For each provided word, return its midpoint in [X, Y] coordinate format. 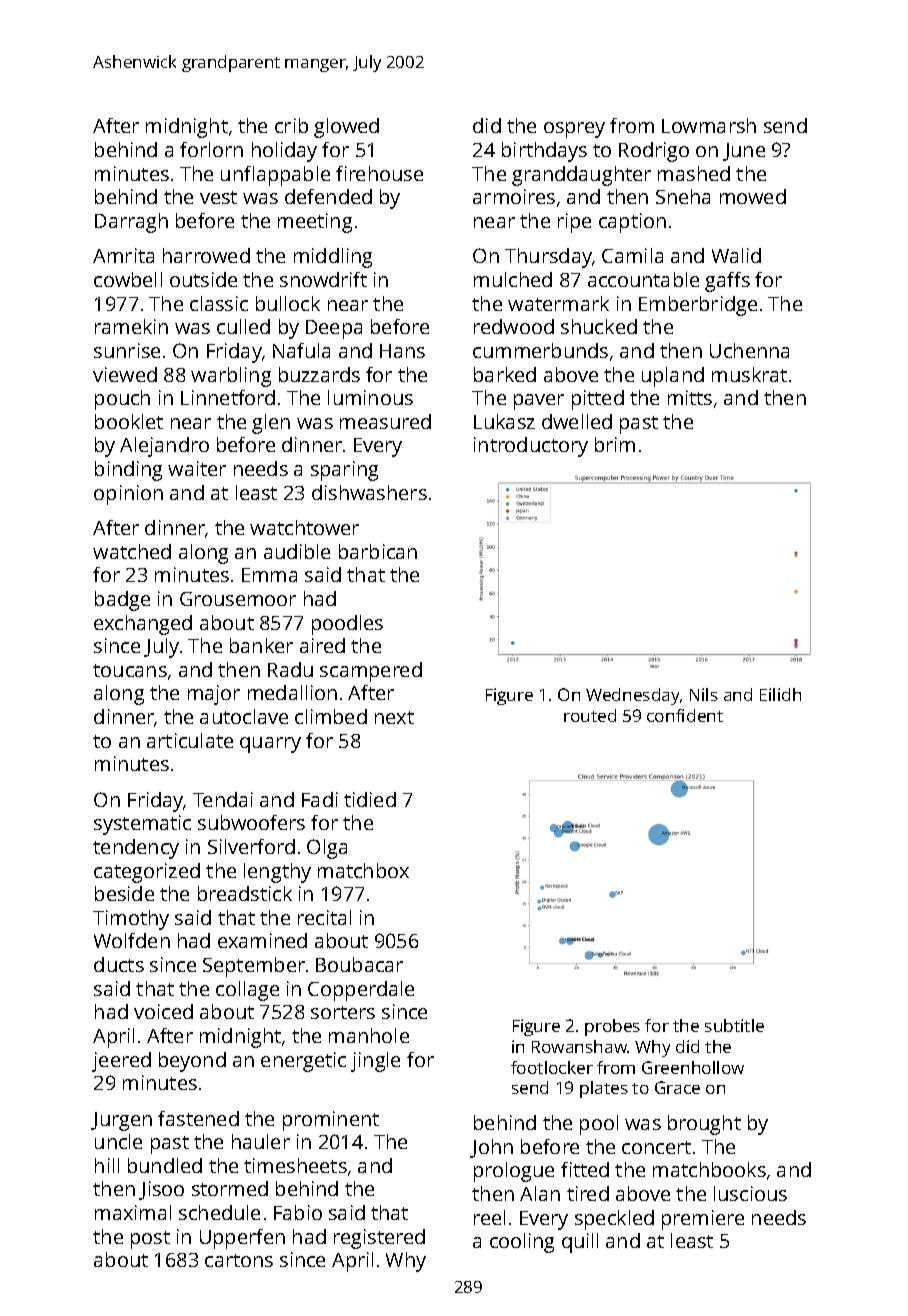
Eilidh [780, 694]
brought [704, 1125]
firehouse [379, 173]
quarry [270, 745]
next [394, 717]
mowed [753, 196]
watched [132, 551]
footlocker [552, 1067]
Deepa [334, 329]
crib [291, 125]
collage [247, 991]
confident [685, 715]
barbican [378, 551]
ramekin [131, 326]
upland [673, 377]
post [150, 1240]
